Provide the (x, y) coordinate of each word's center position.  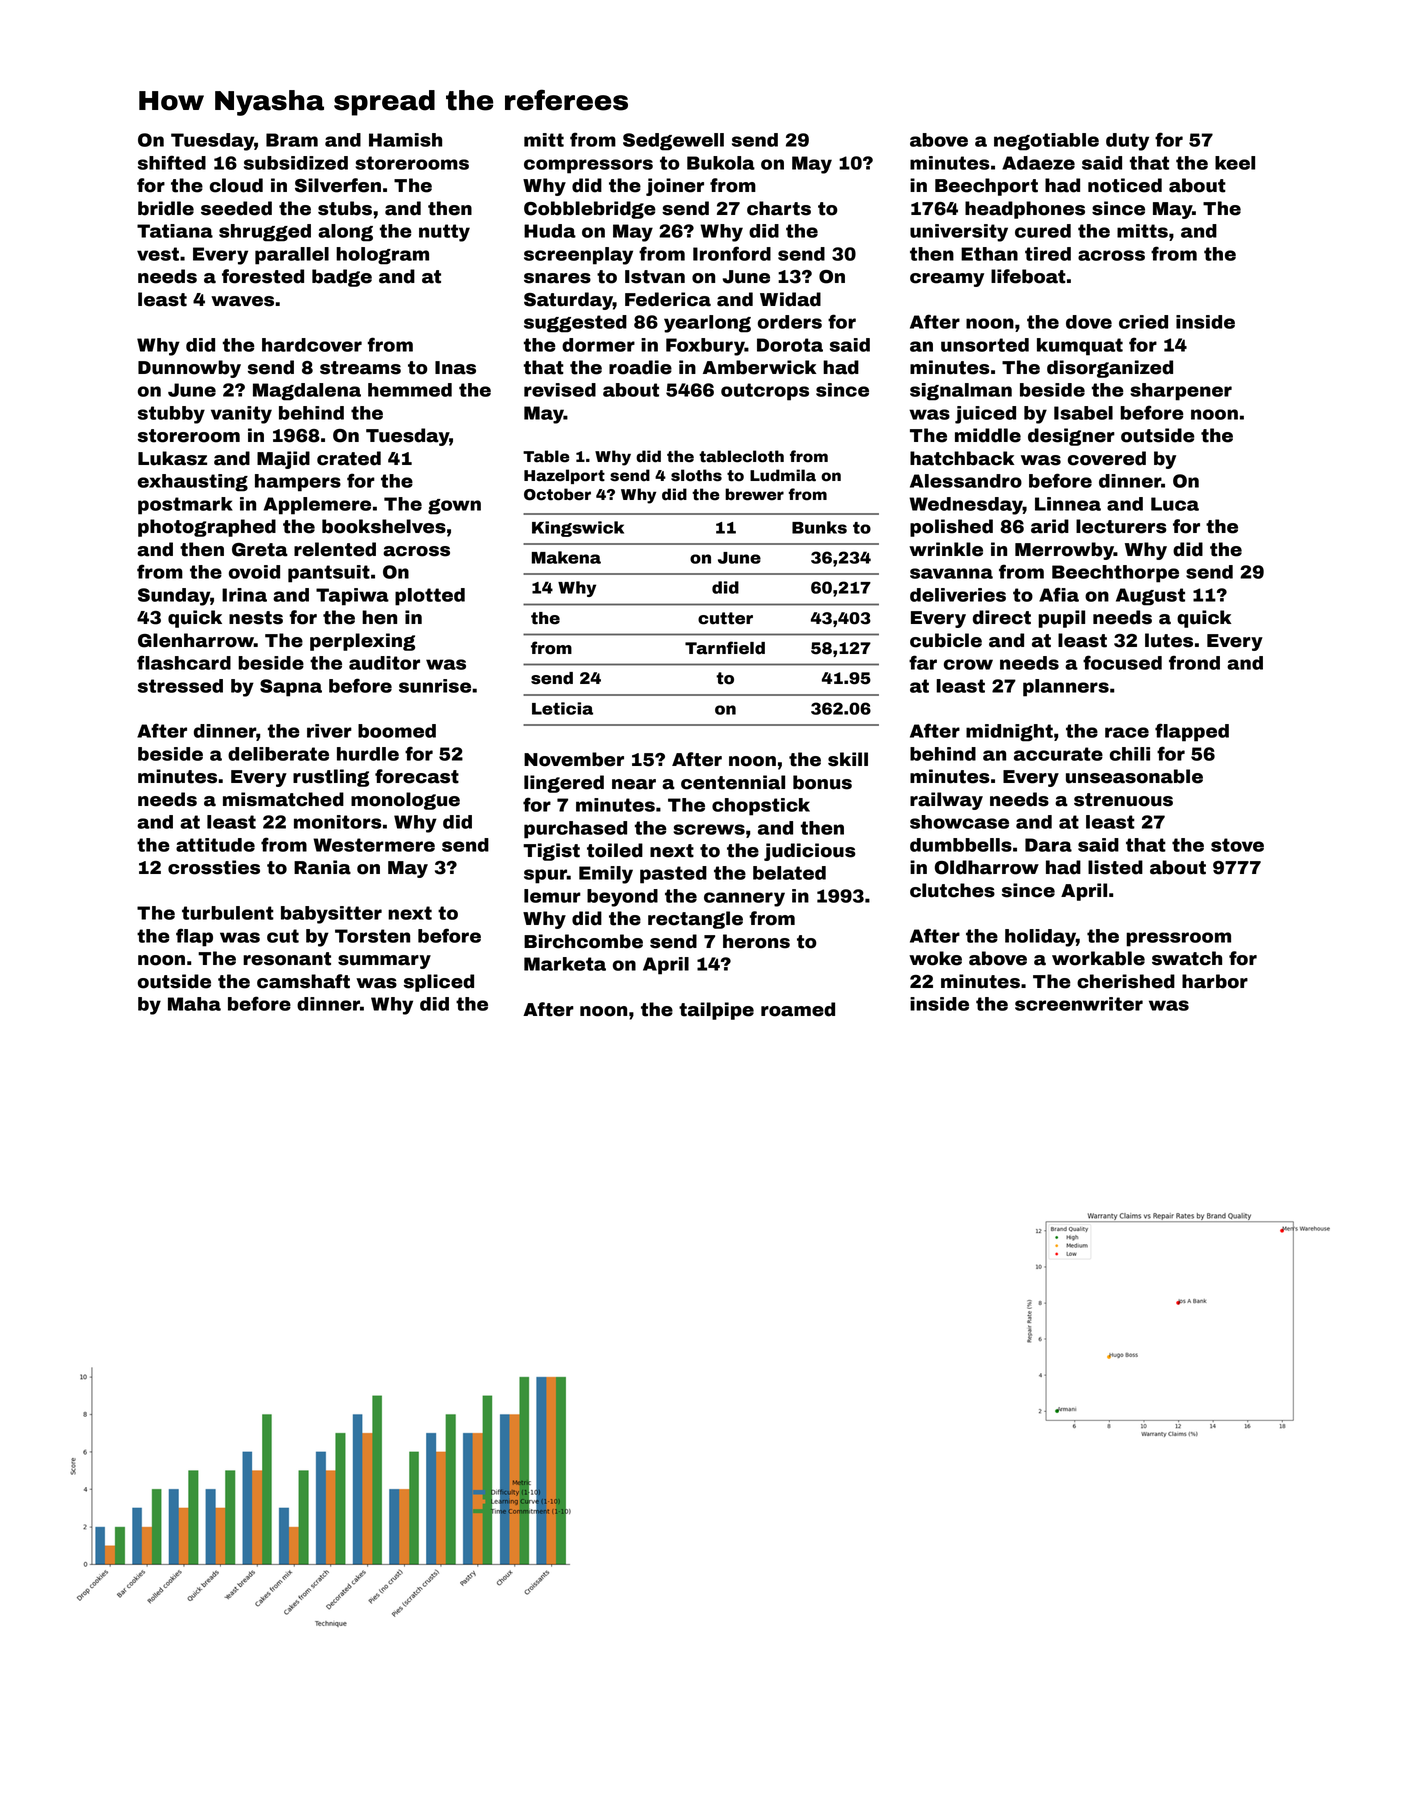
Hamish (405, 140)
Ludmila (783, 475)
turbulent (228, 913)
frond (1194, 662)
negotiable (1046, 142)
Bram (292, 140)
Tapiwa (352, 597)
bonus (822, 782)
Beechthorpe (1115, 574)
